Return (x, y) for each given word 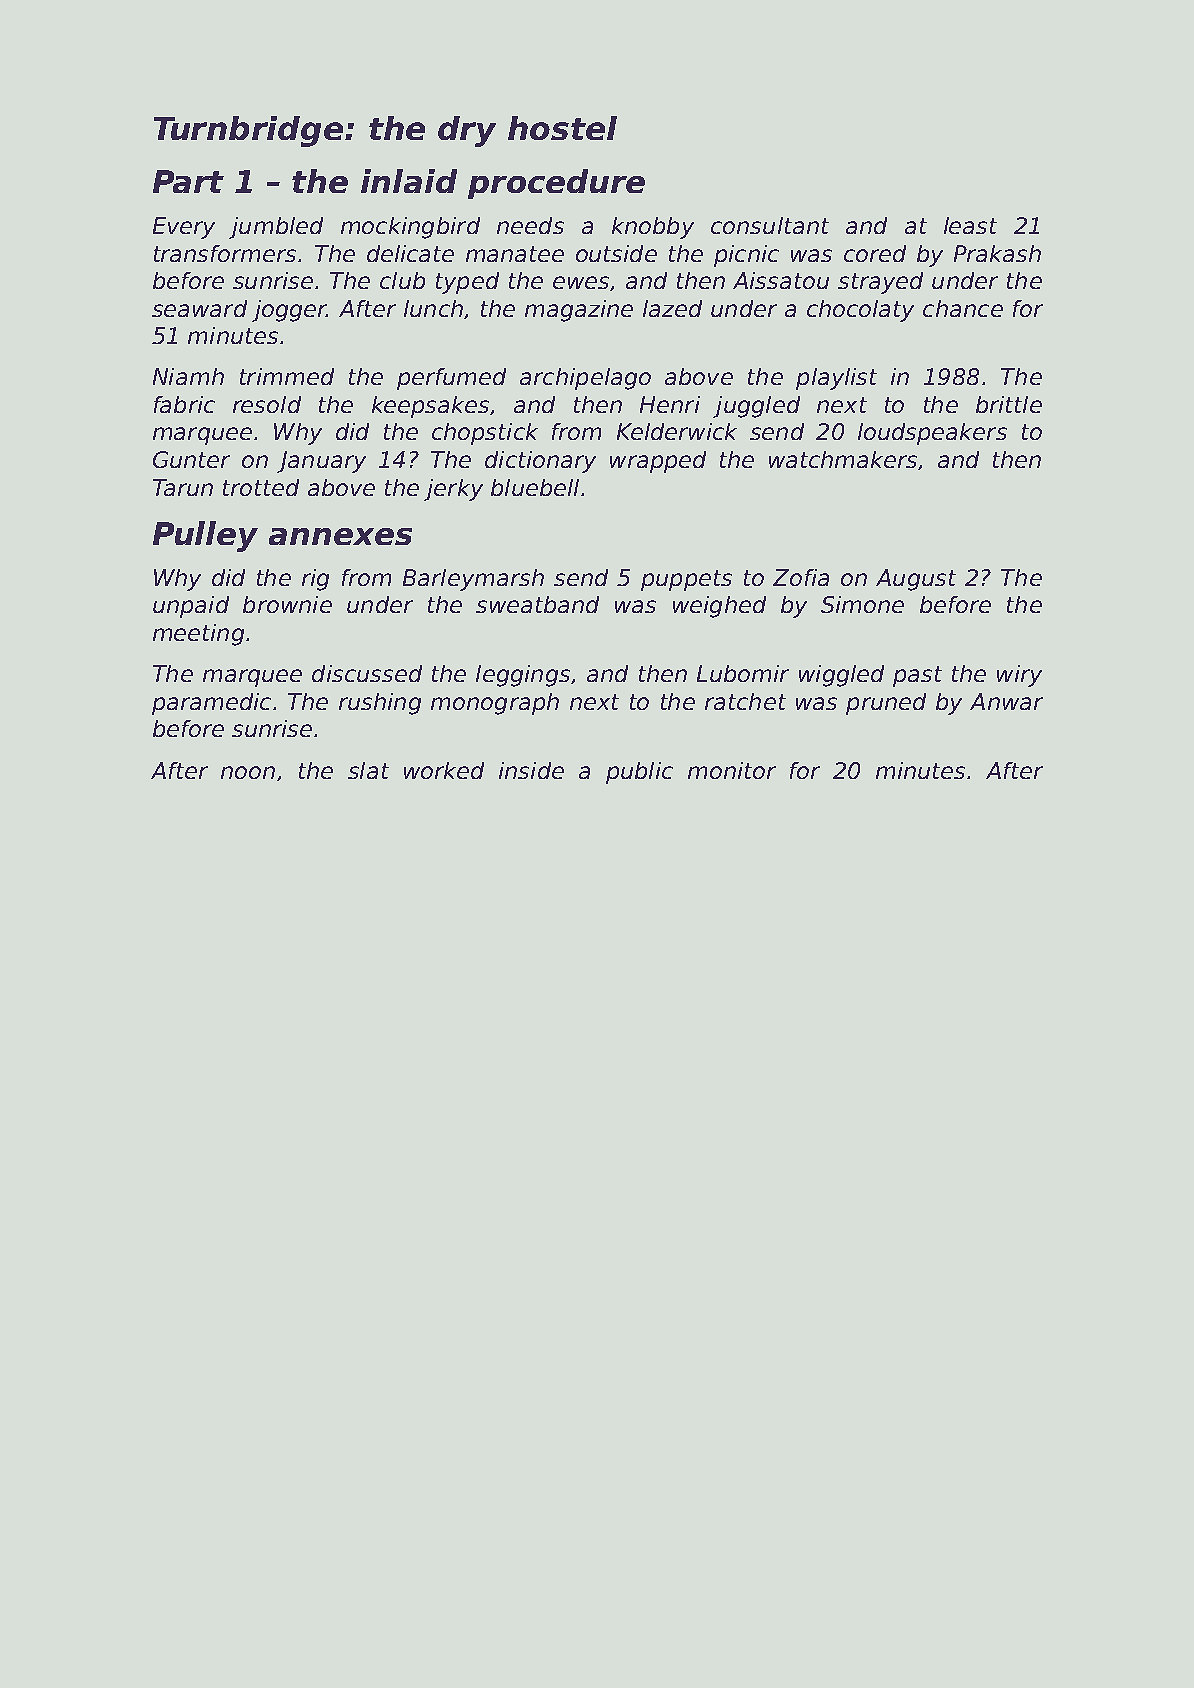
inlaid (409, 181)
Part (188, 181)
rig (315, 580)
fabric (184, 404)
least (970, 225)
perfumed (451, 379)
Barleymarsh (473, 580)
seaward (199, 308)
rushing (380, 704)
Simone (862, 604)
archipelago (585, 379)
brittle (1009, 404)
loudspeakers (932, 434)
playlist (836, 379)
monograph (495, 704)
